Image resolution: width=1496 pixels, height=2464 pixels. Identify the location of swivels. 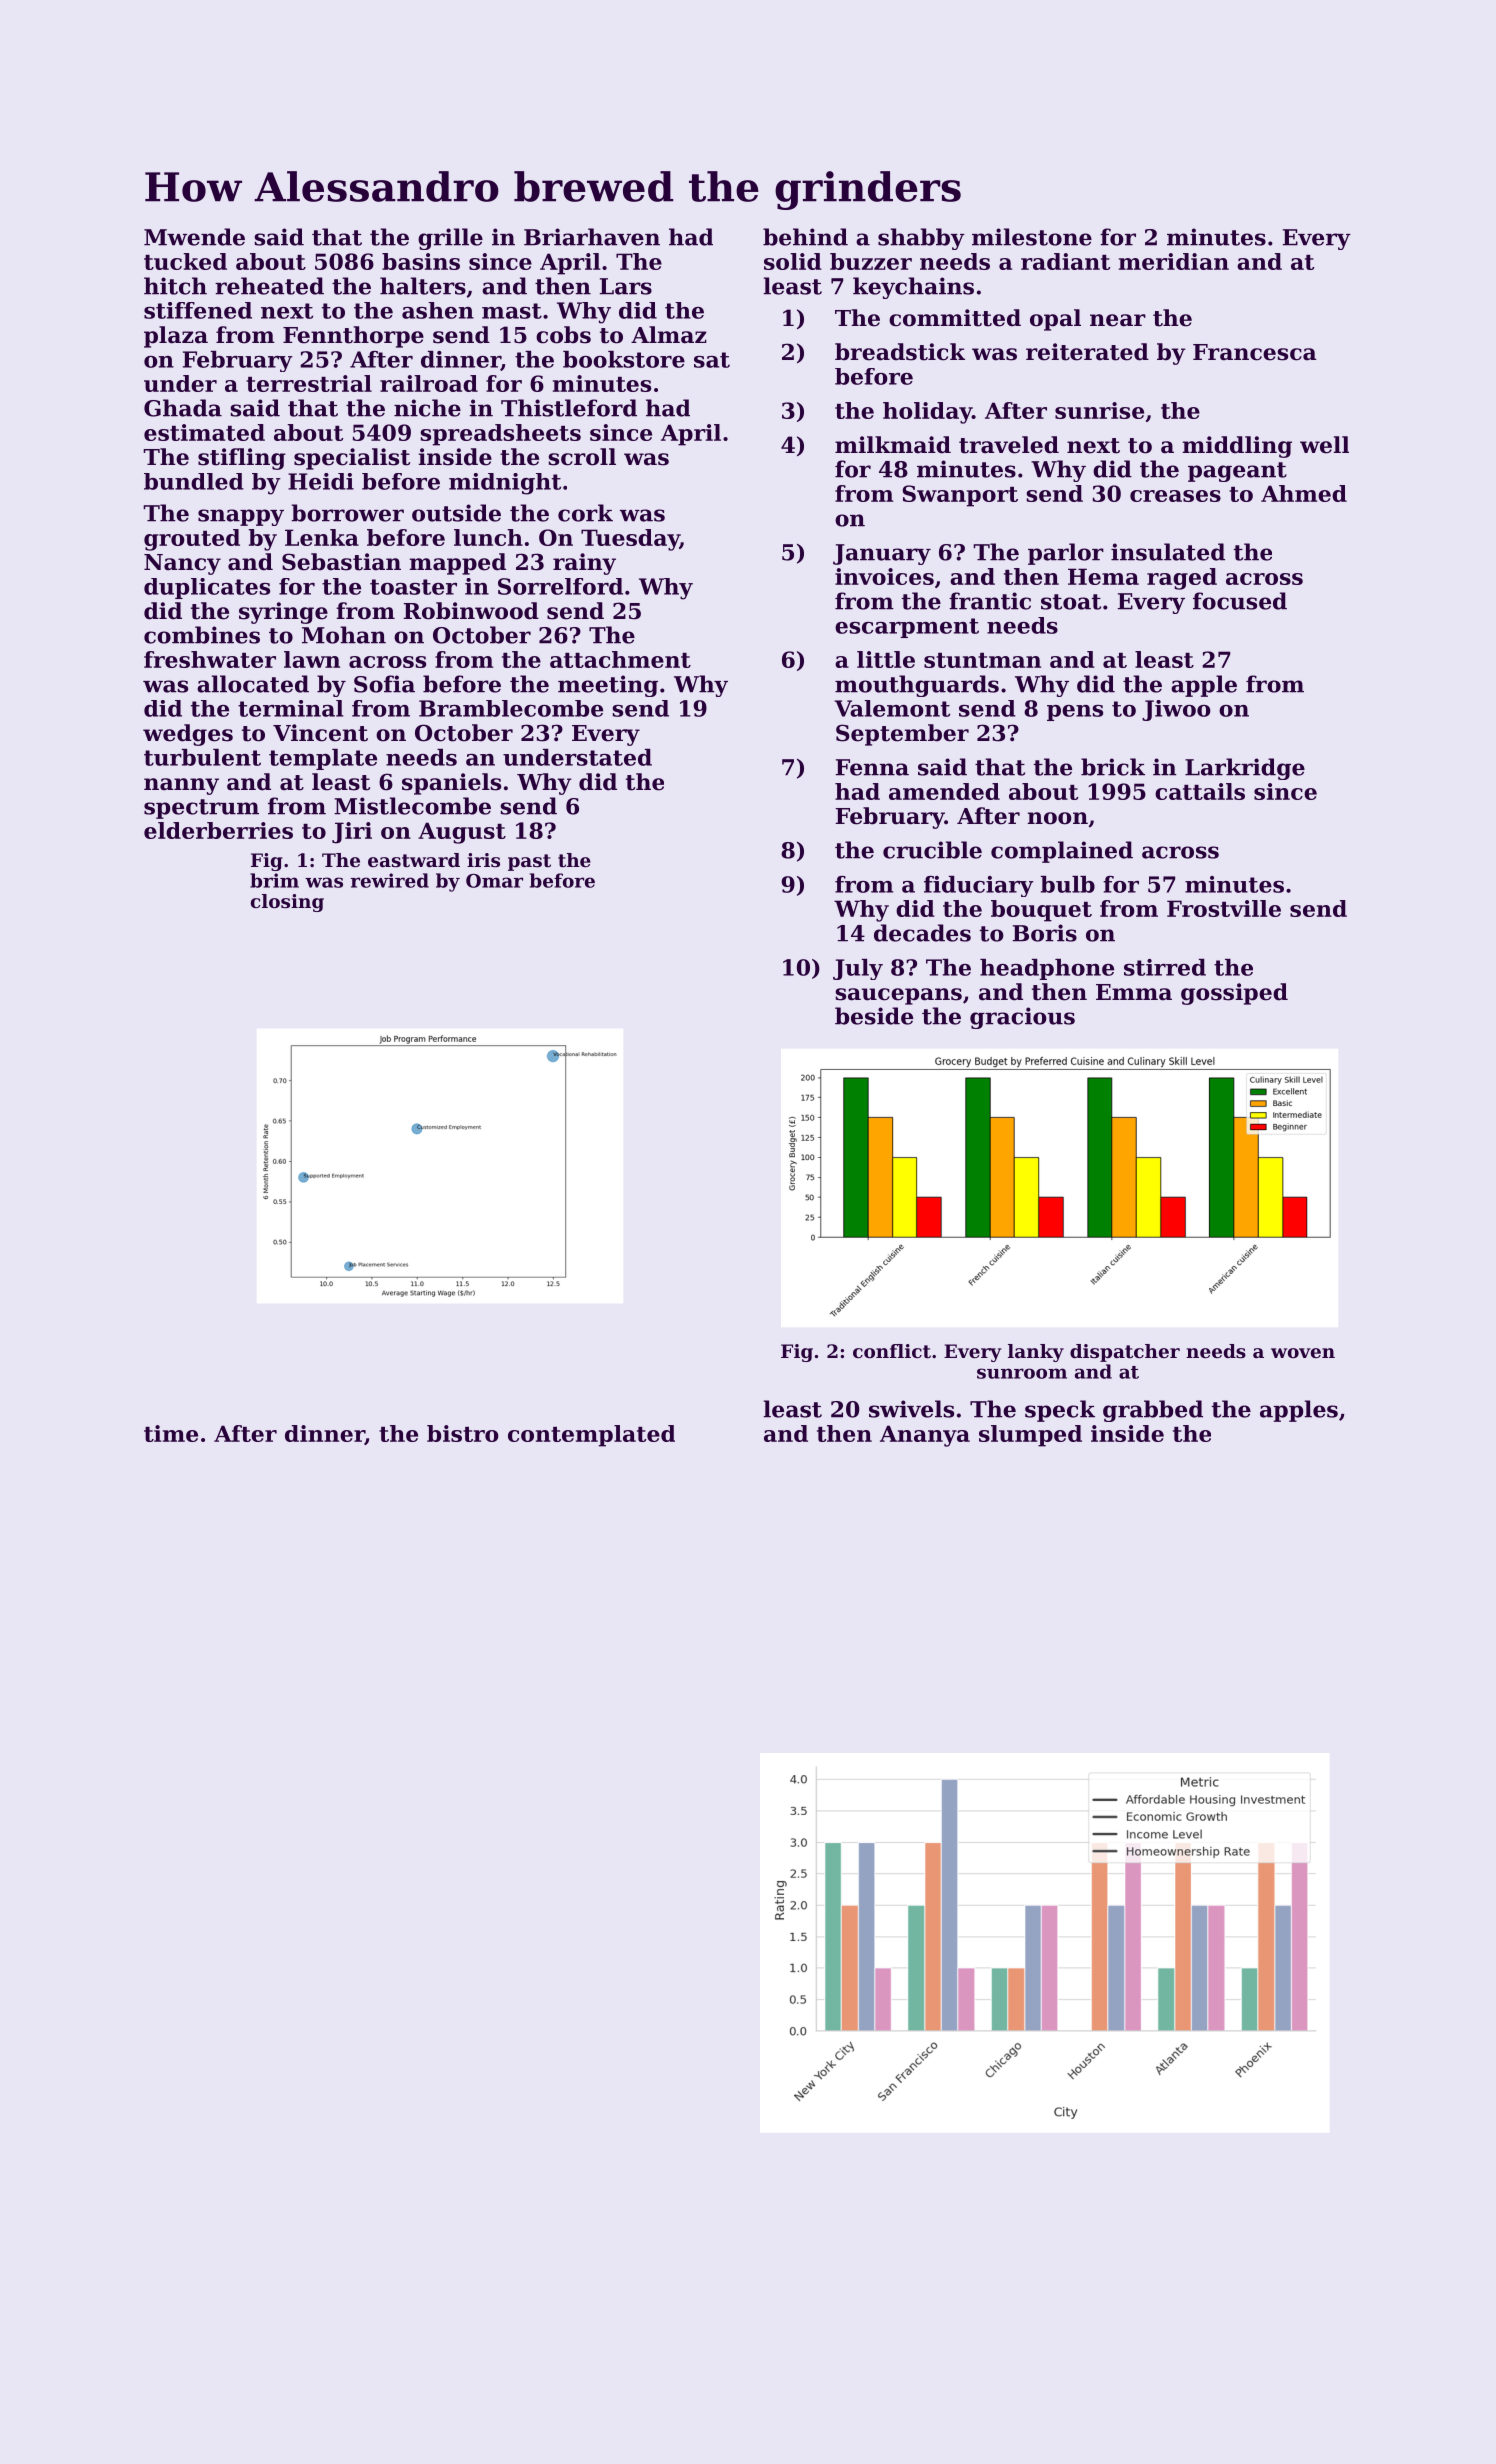
(911, 1409).
